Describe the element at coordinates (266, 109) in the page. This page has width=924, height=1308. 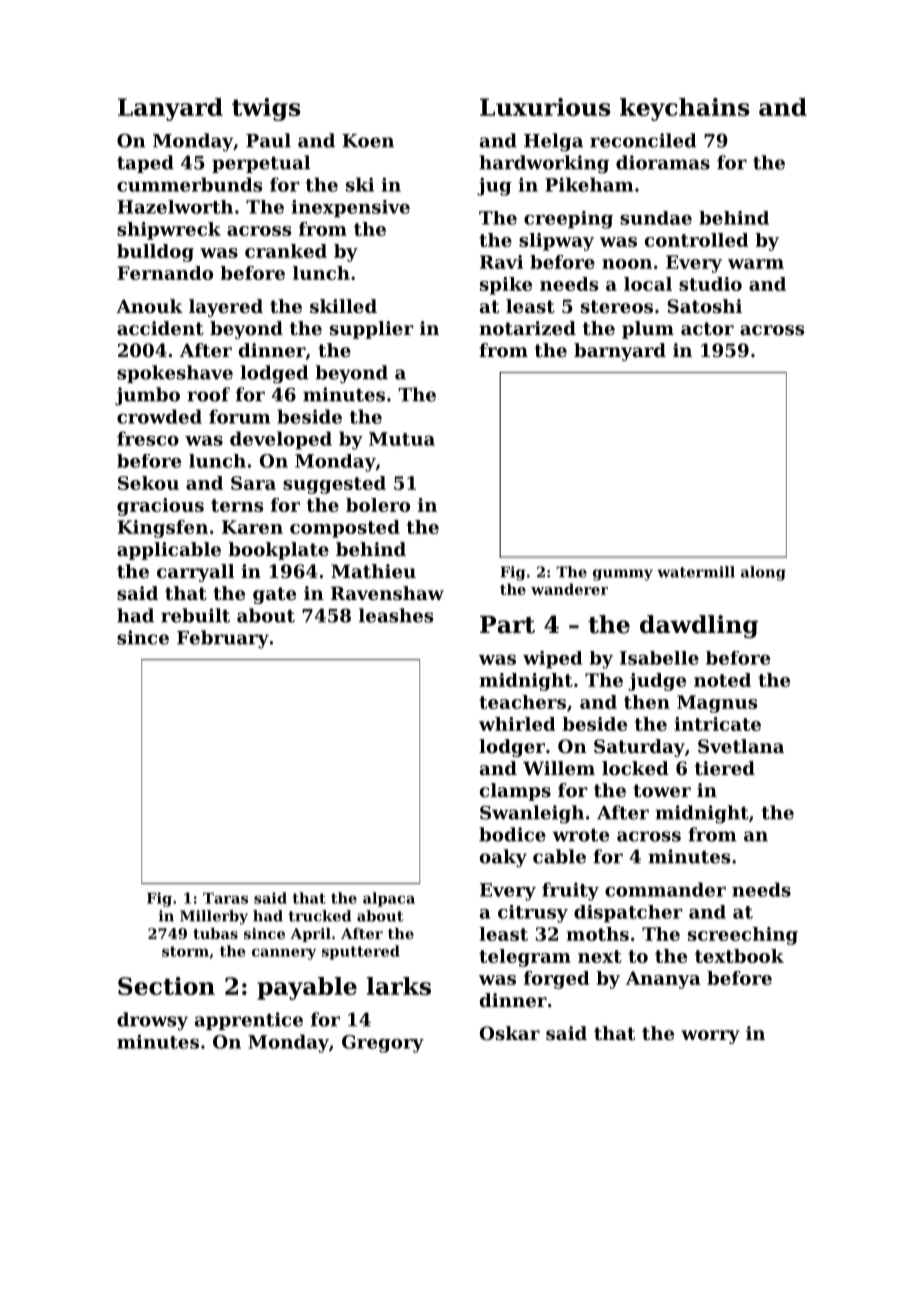
I see `twigs` at that location.
